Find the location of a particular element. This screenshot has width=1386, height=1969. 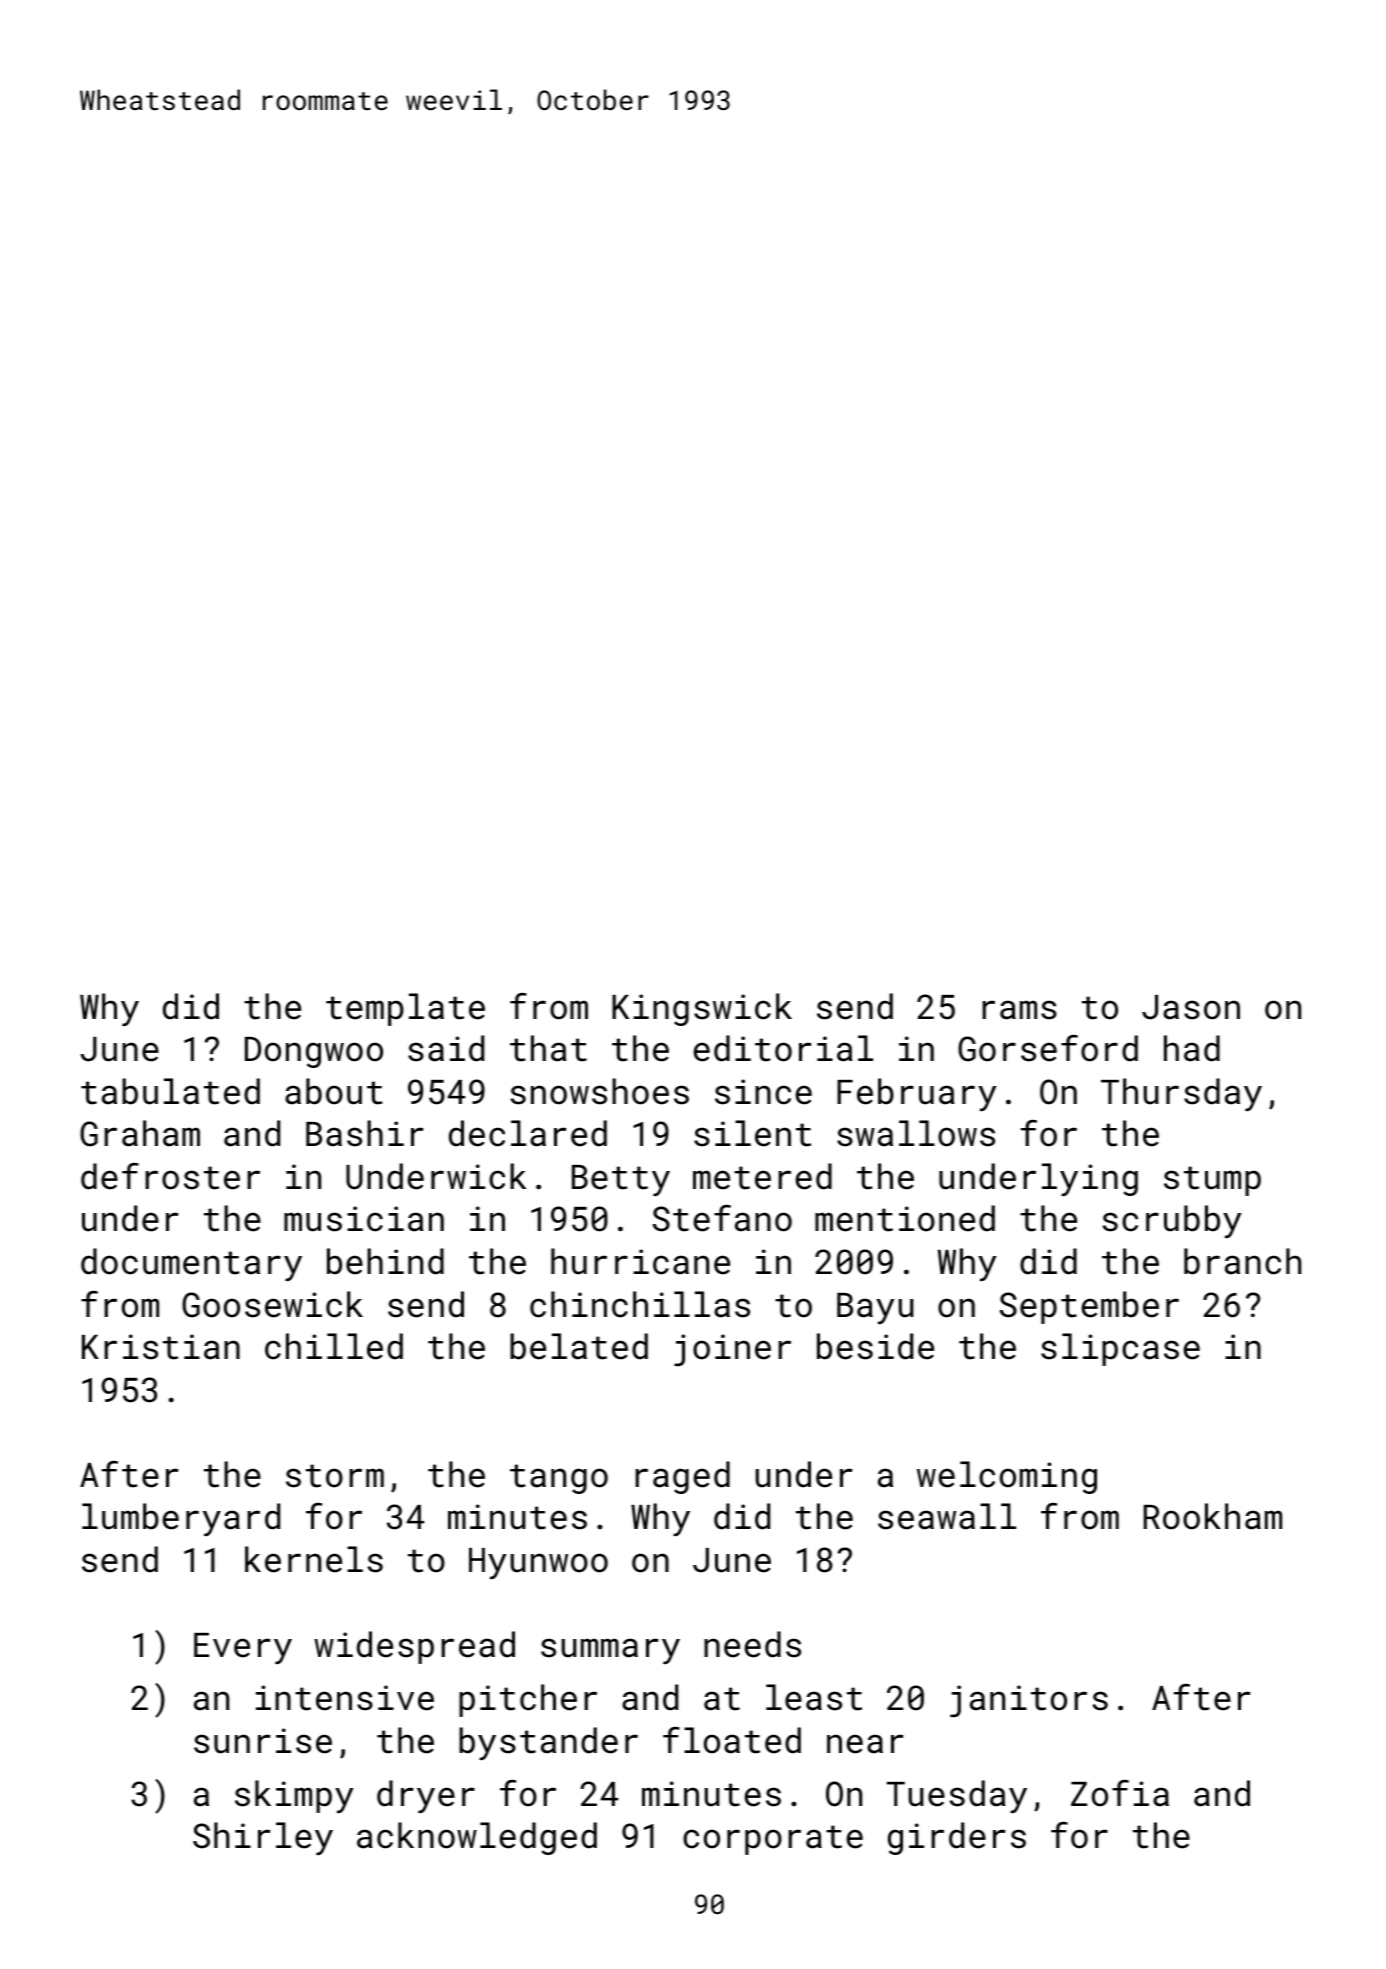

Rookham is located at coordinates (1213, 1516).
